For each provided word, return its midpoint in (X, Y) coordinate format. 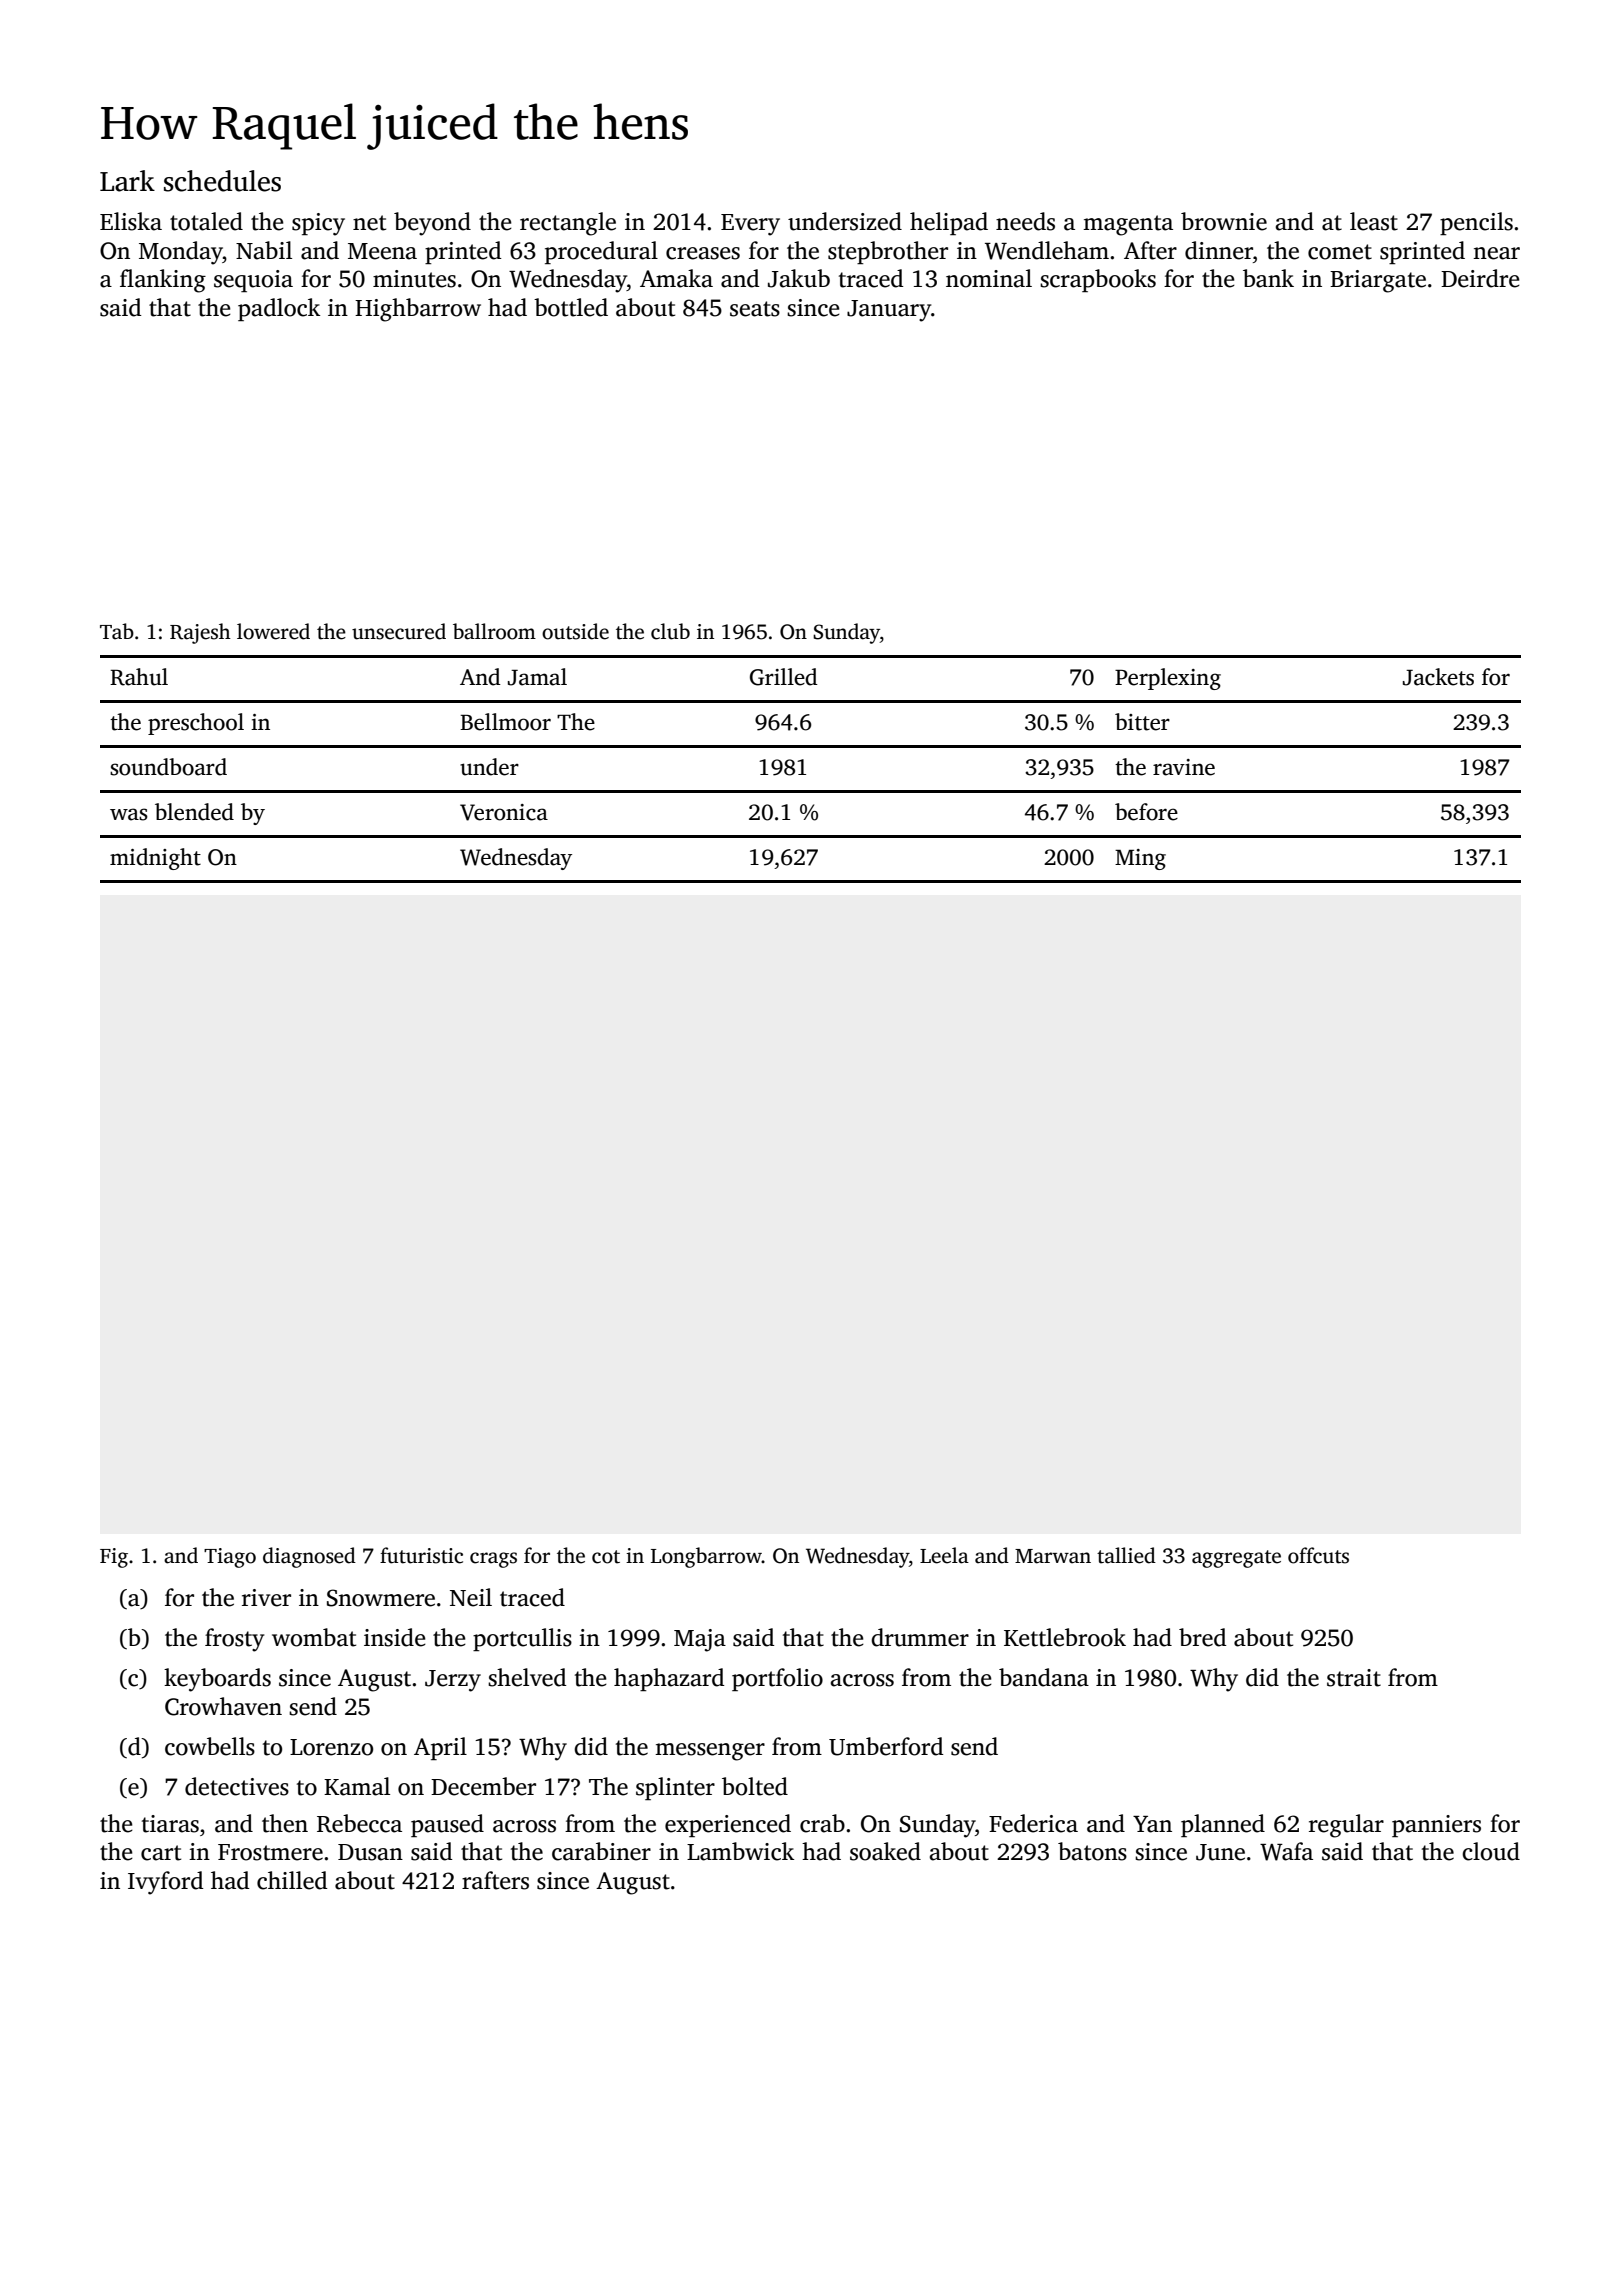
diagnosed (309, 1557)
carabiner (601, 1851)
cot (606, 1557)
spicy (318, 224)
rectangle (568, 224)
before (1146, 812)
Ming (1140, 859)
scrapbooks (1098, 280)
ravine (1184, 767)
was (129, 814)
